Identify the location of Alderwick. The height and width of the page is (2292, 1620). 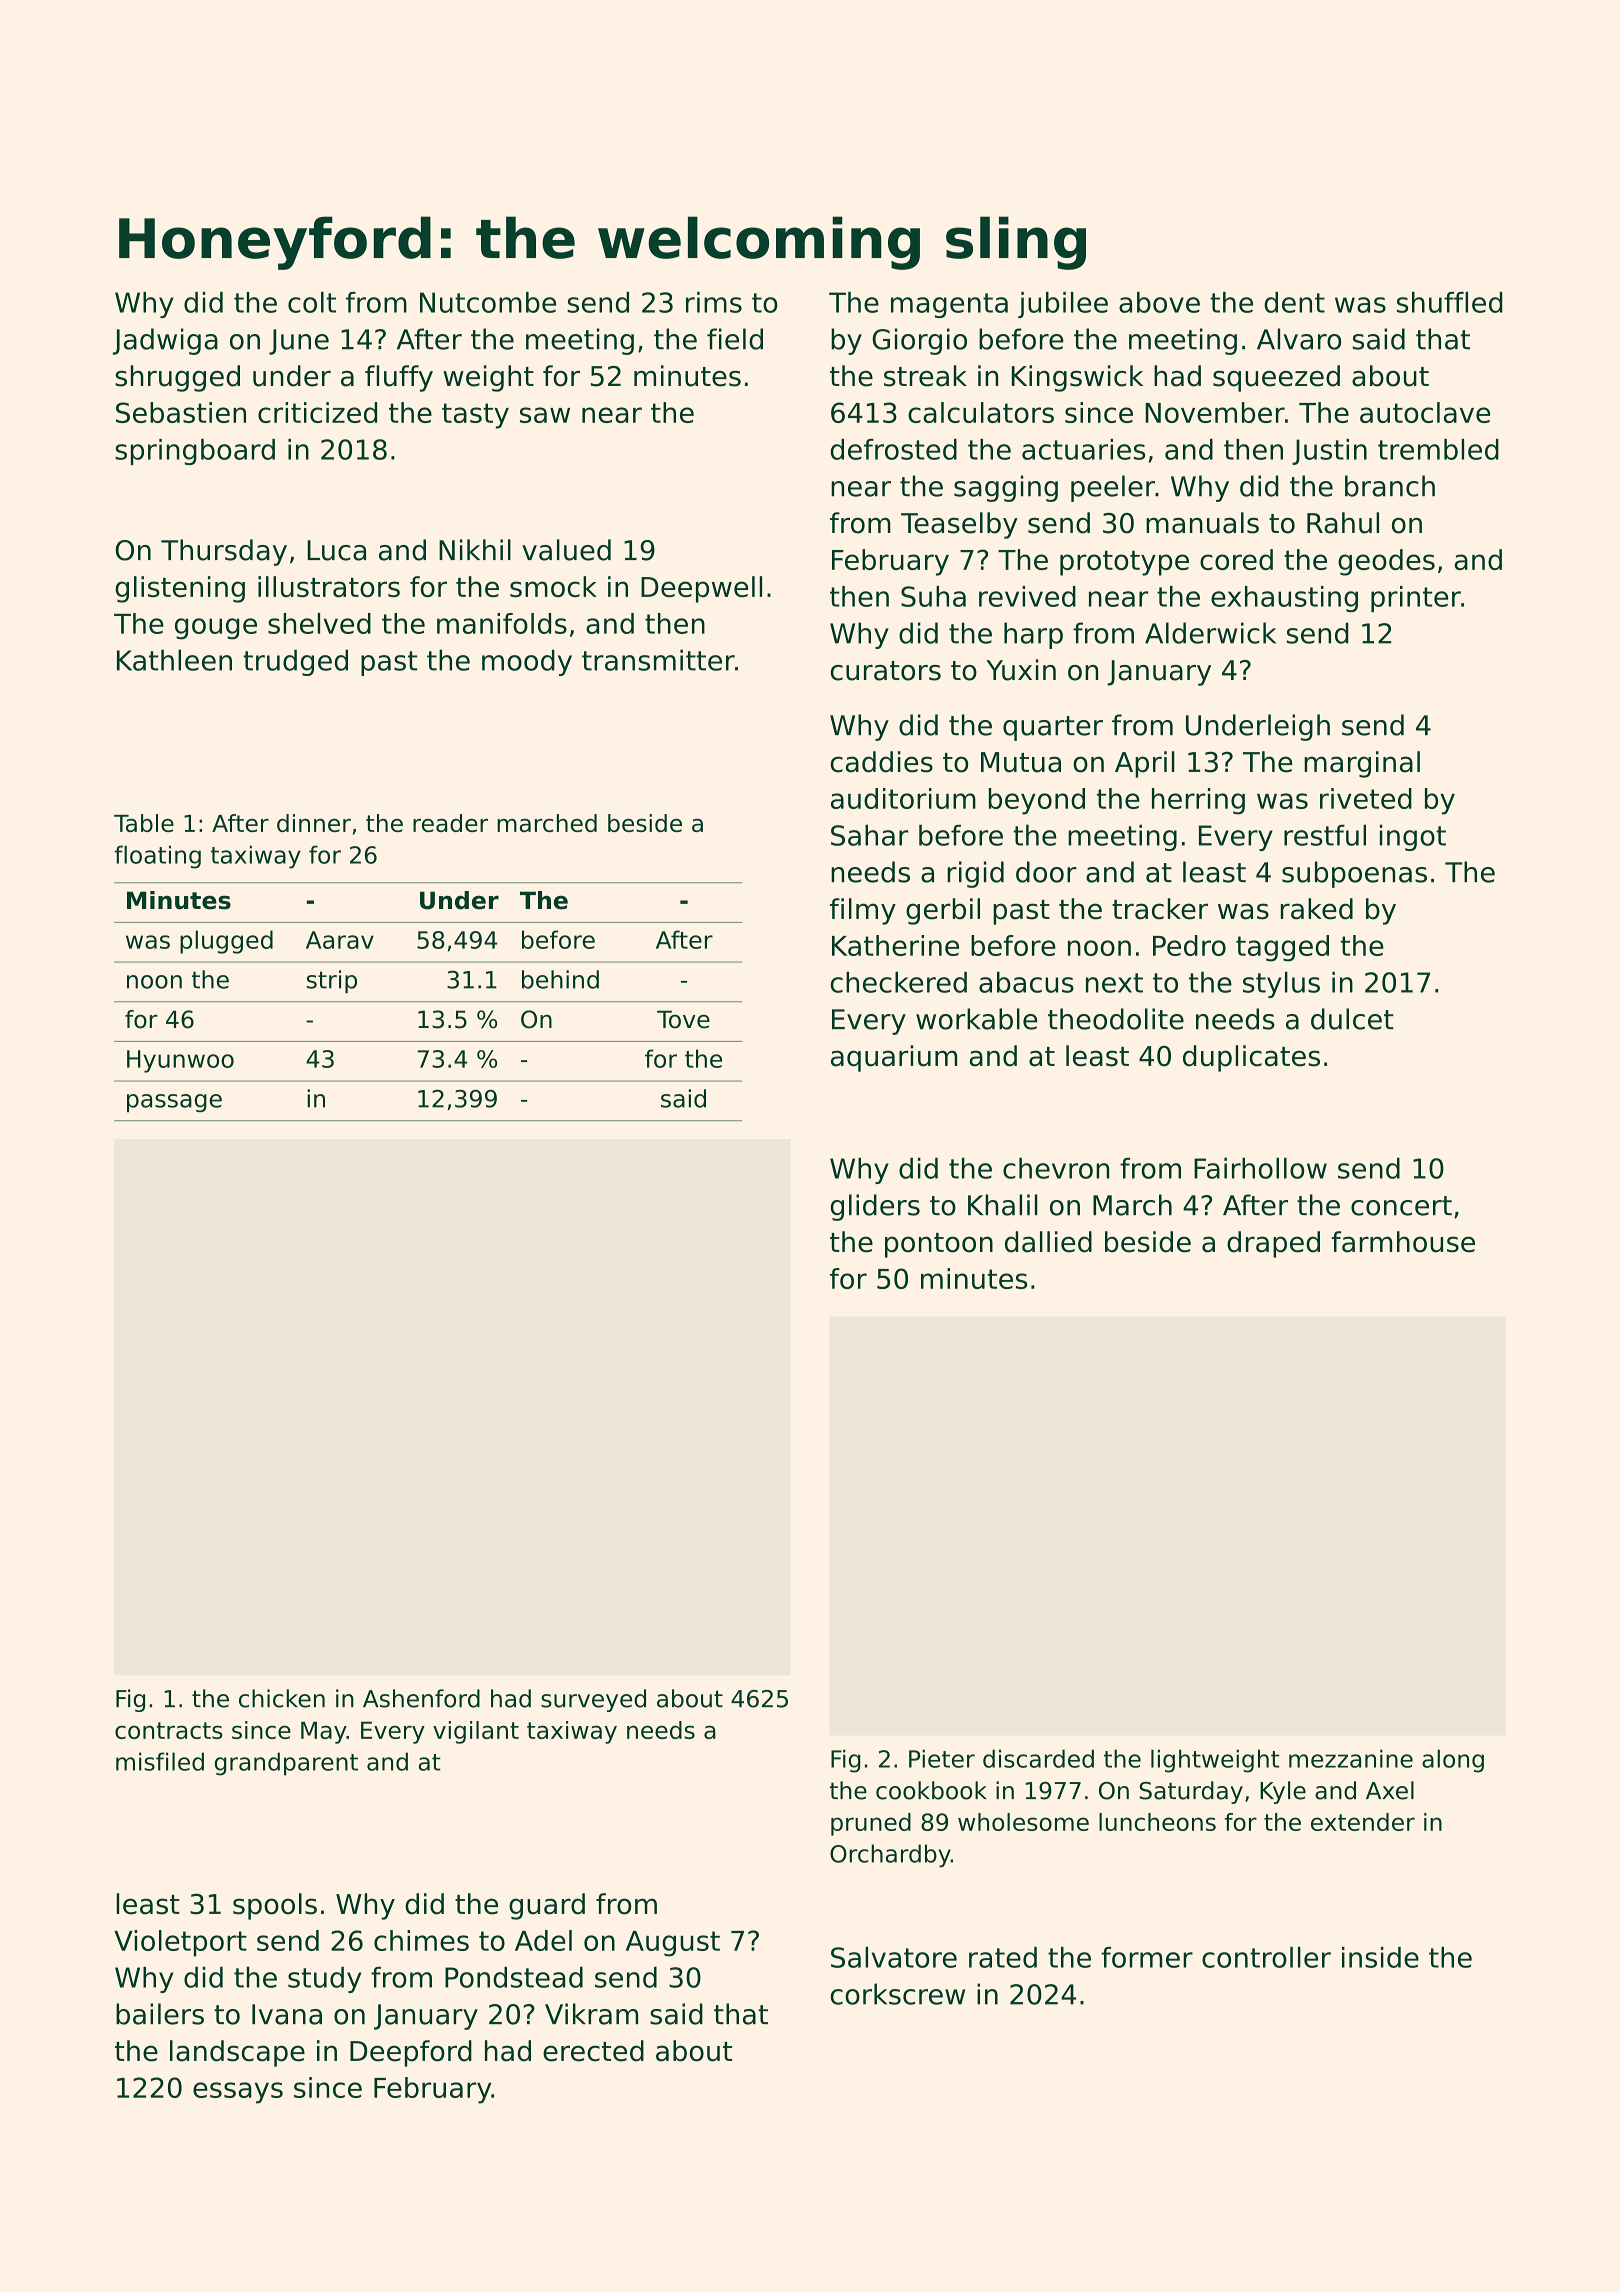
(1210, 633).
